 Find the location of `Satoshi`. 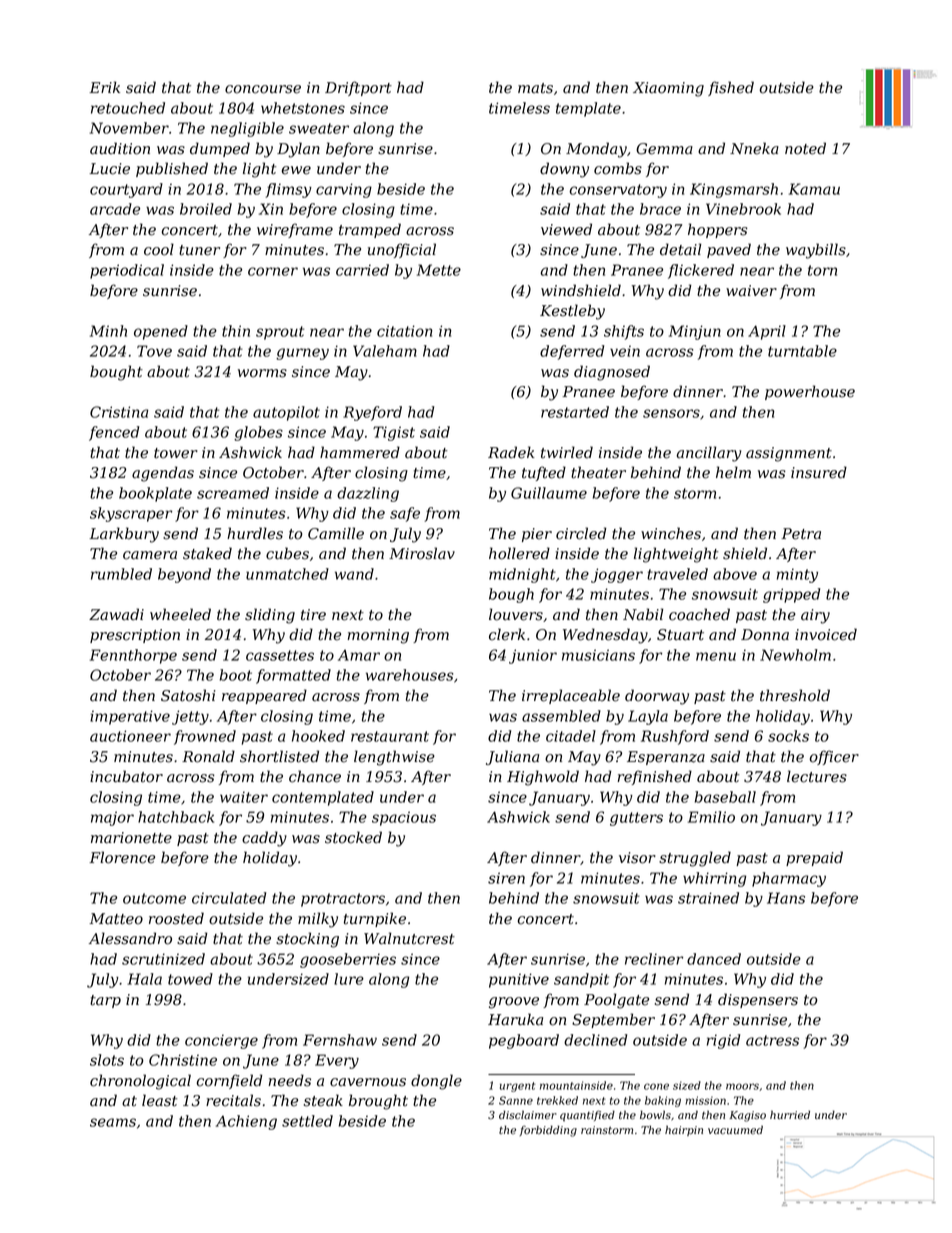

Satoshi is located at coordinates (188, 695).
